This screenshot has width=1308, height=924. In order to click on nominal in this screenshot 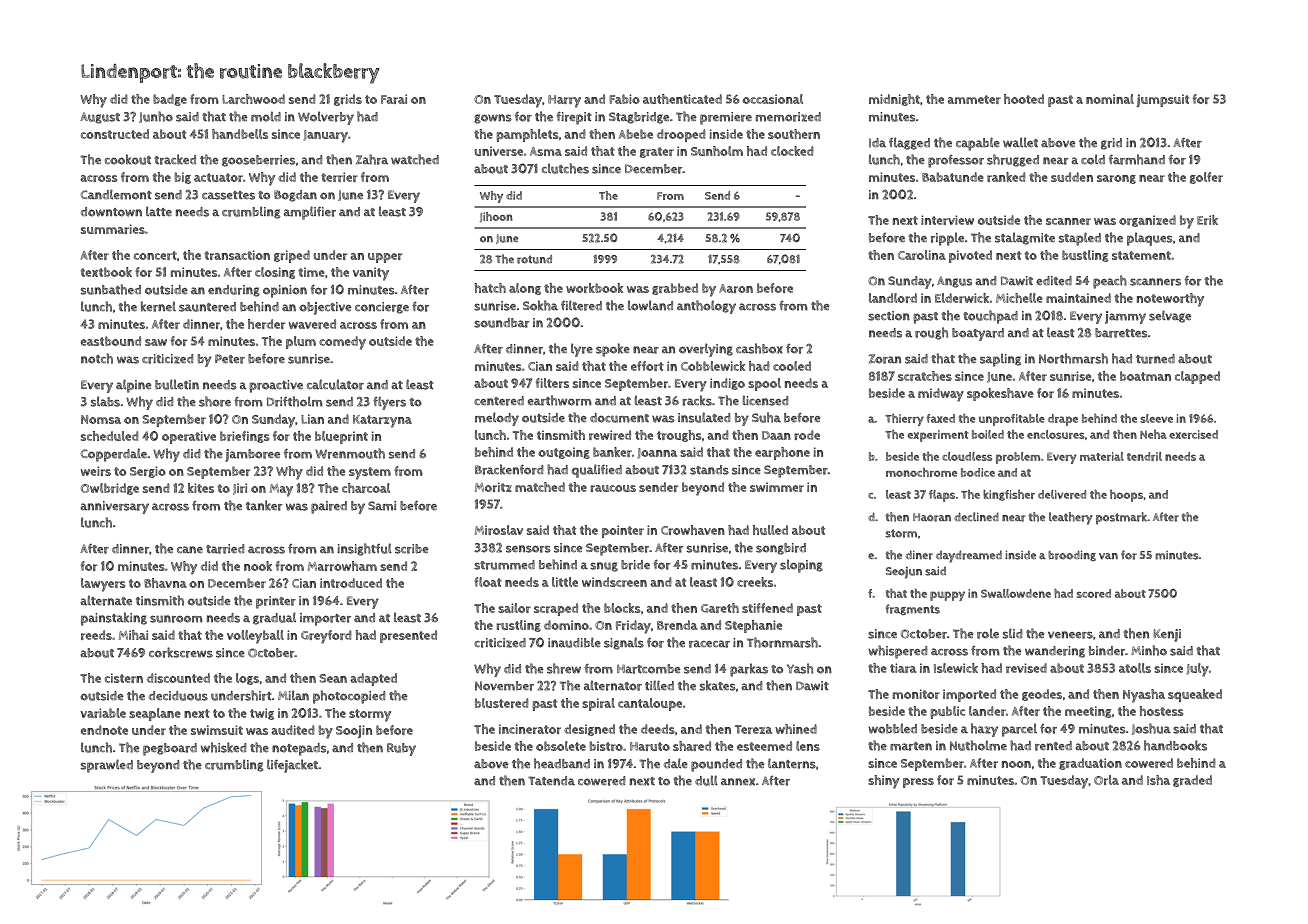, I will do `click(1110, 99)`.
